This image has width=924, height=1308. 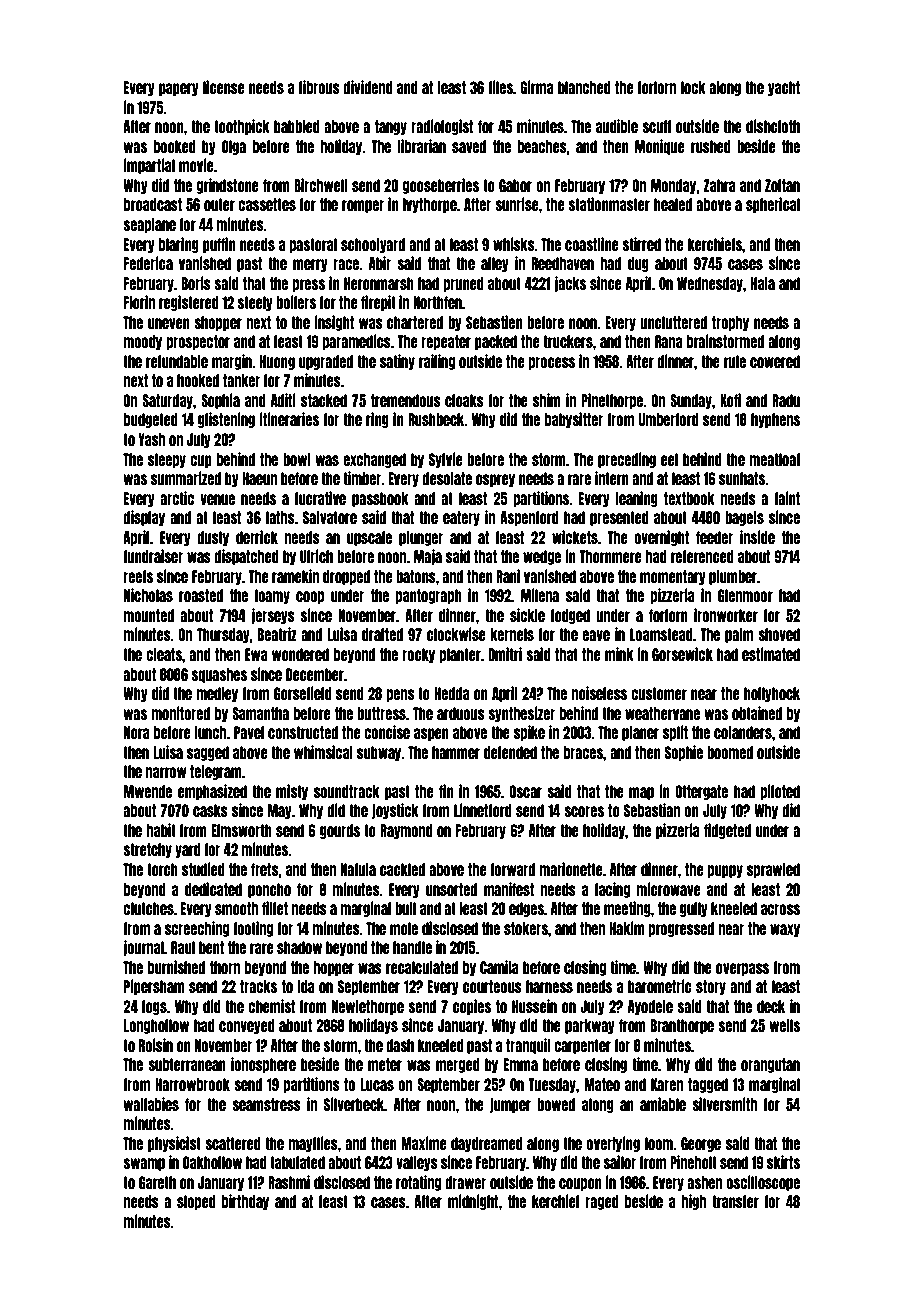 I want to click on radiologist, so click(x=442, y=127).
